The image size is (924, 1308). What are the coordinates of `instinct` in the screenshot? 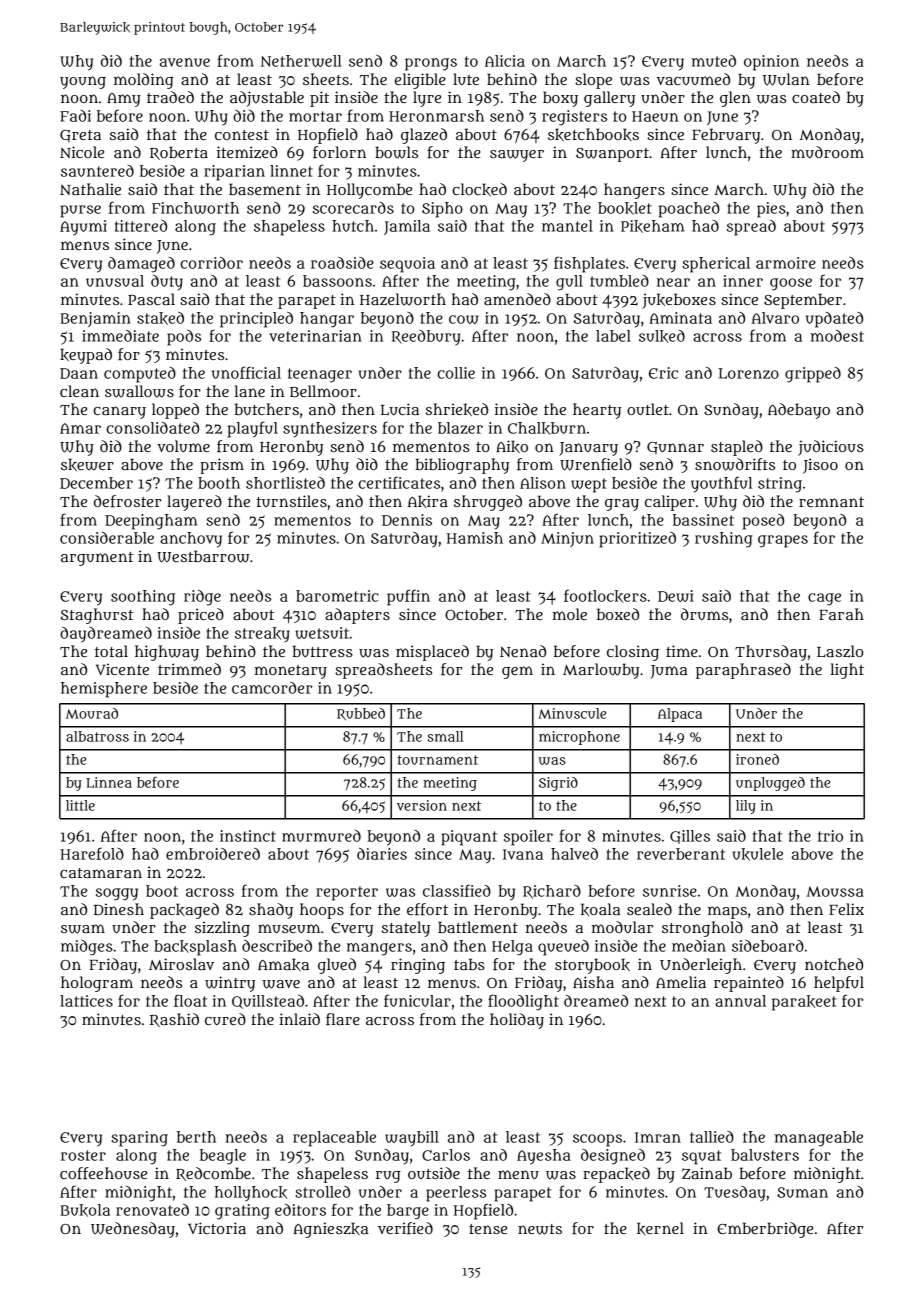 It's located at (248, 836).
